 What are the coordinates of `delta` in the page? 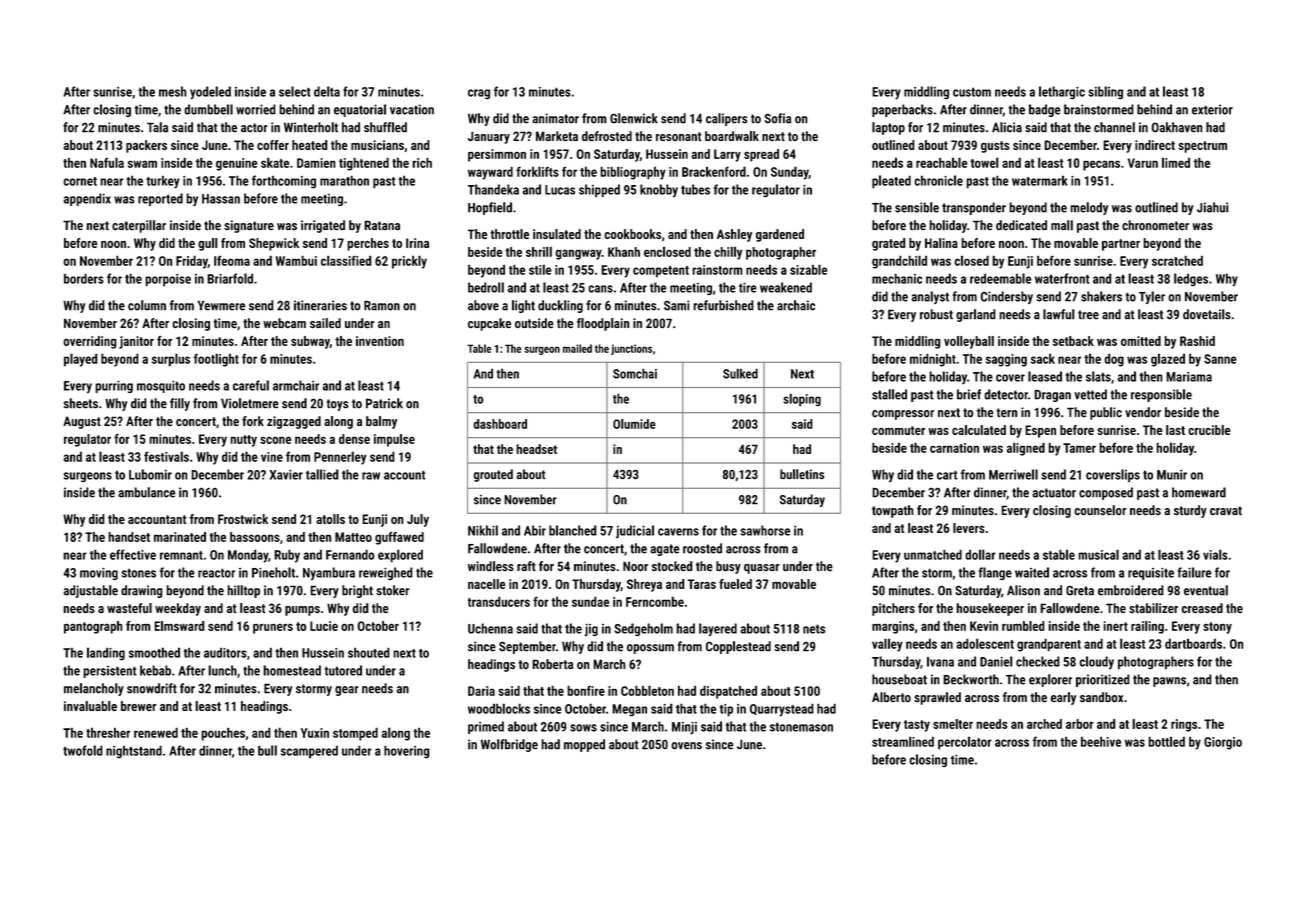 It's located at (327, 91).
